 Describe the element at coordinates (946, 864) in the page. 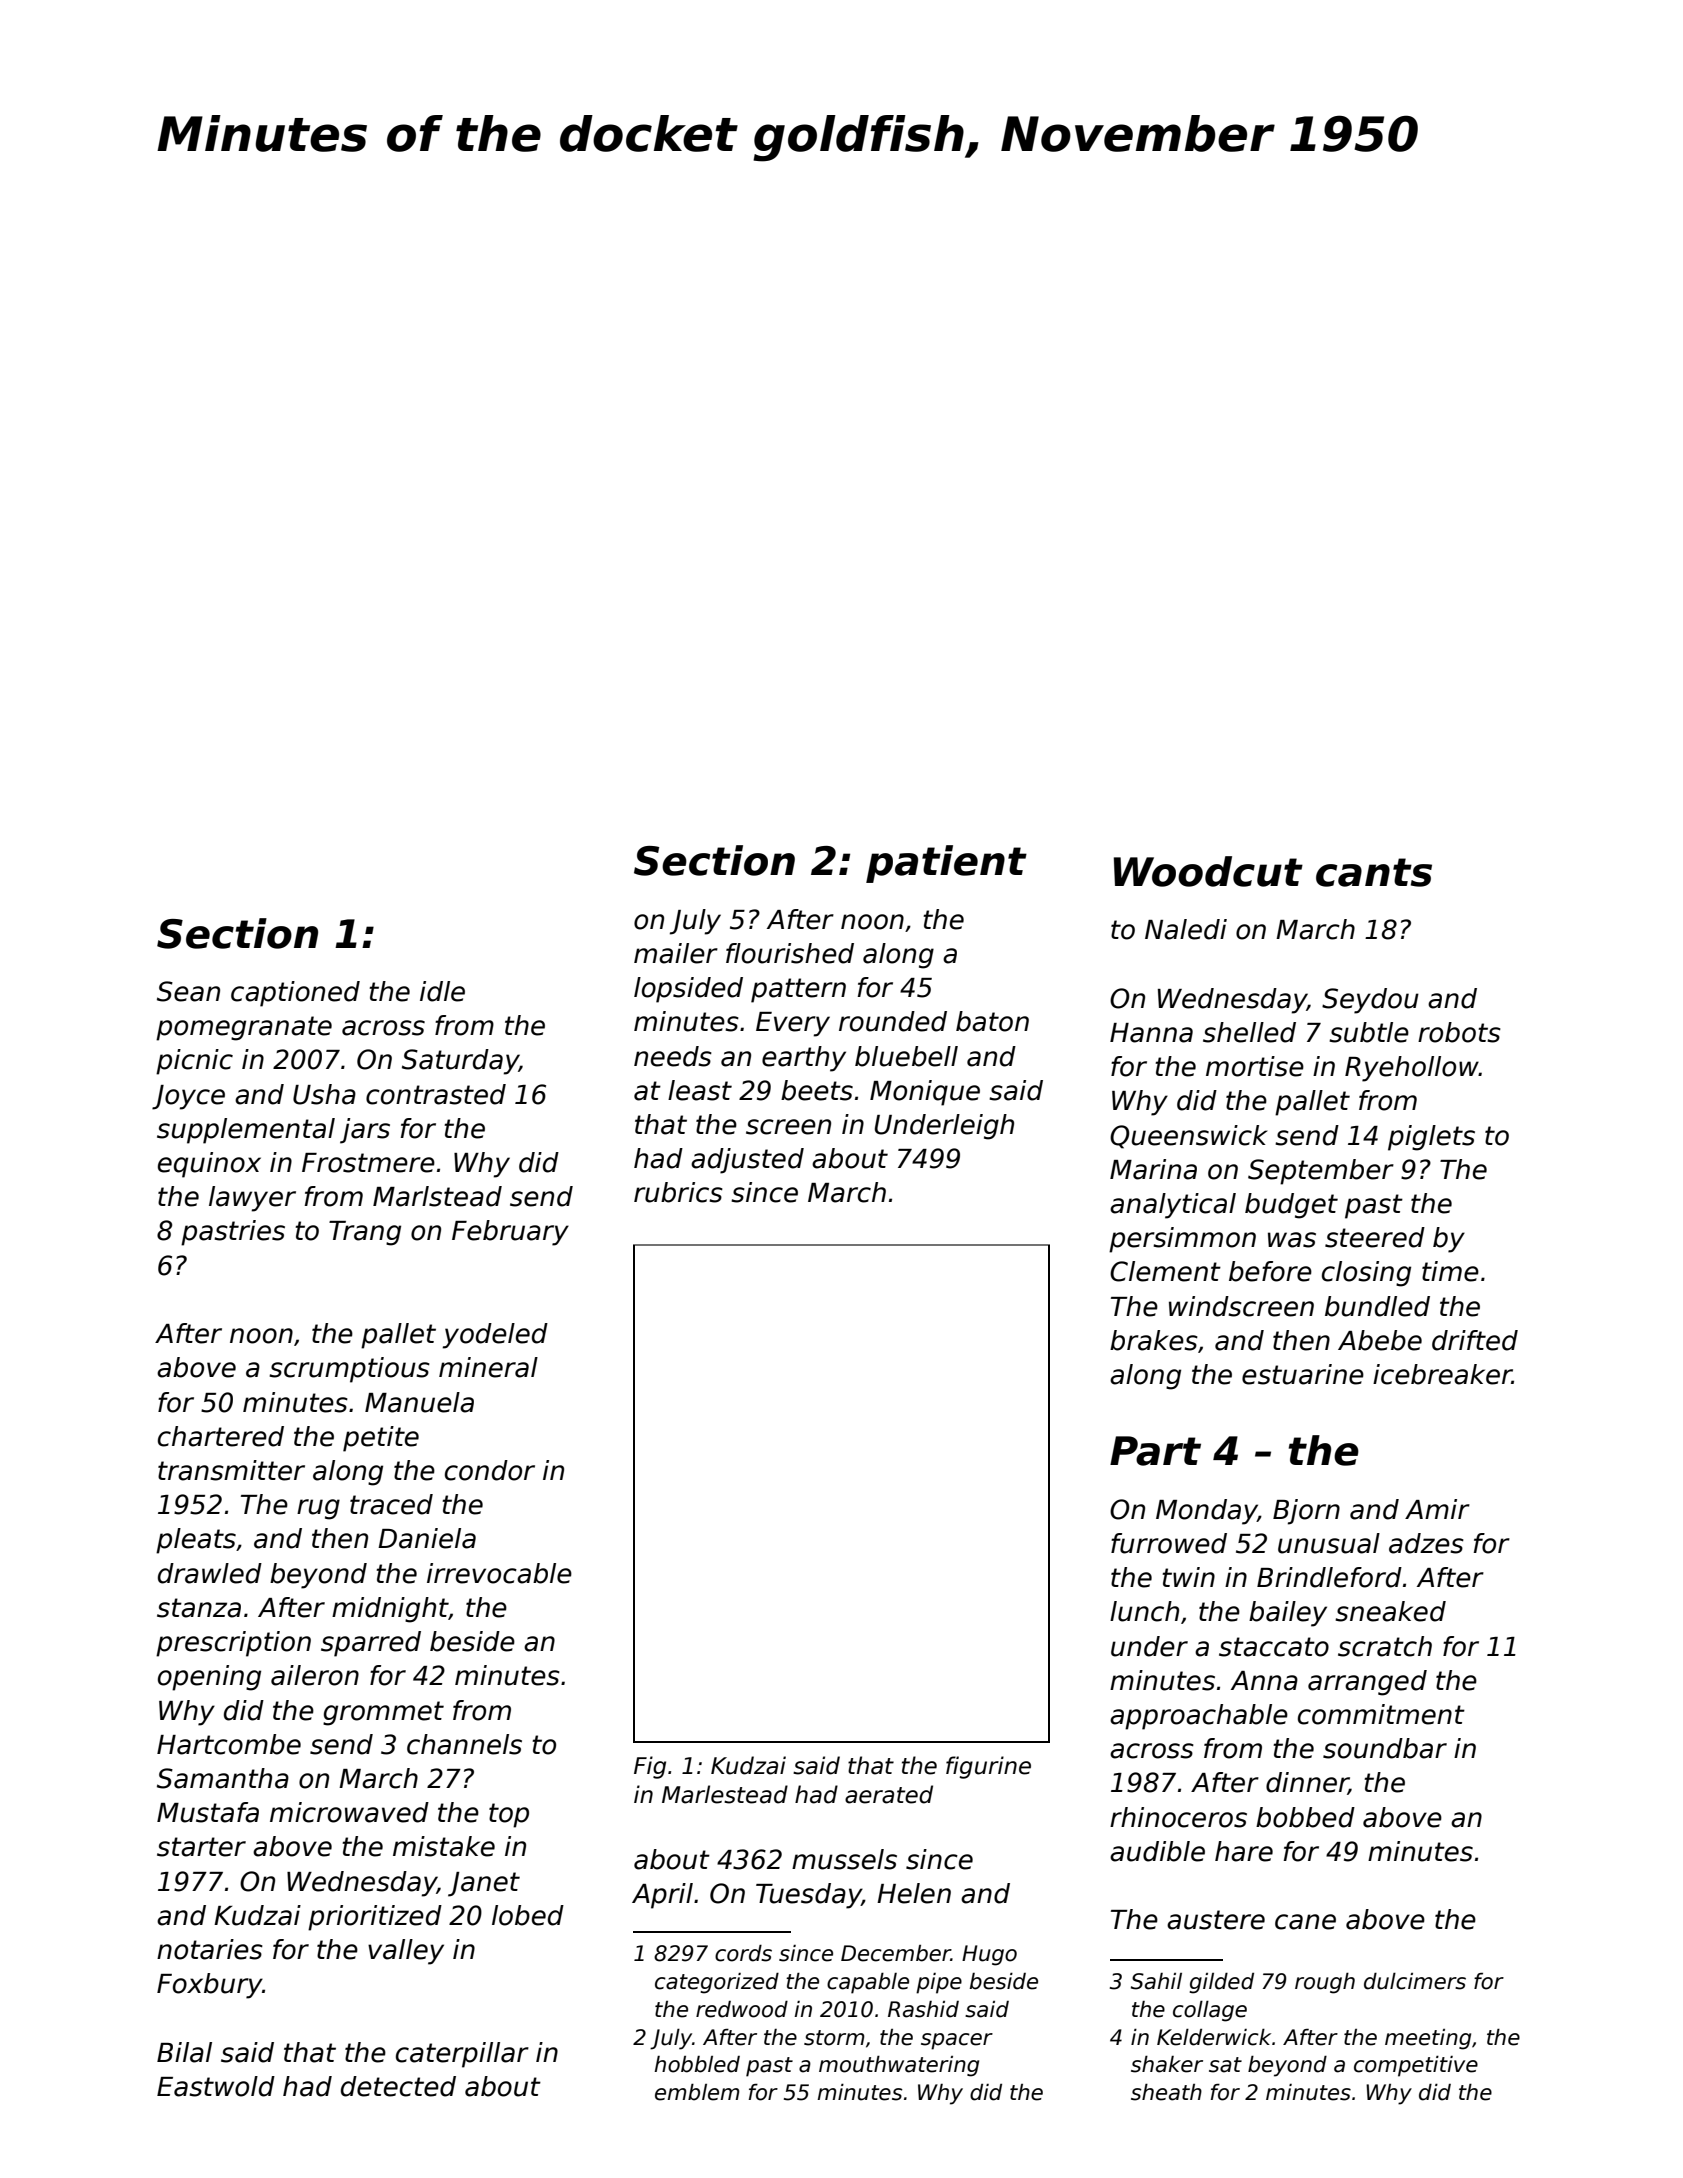

I see `patient` at that location.
